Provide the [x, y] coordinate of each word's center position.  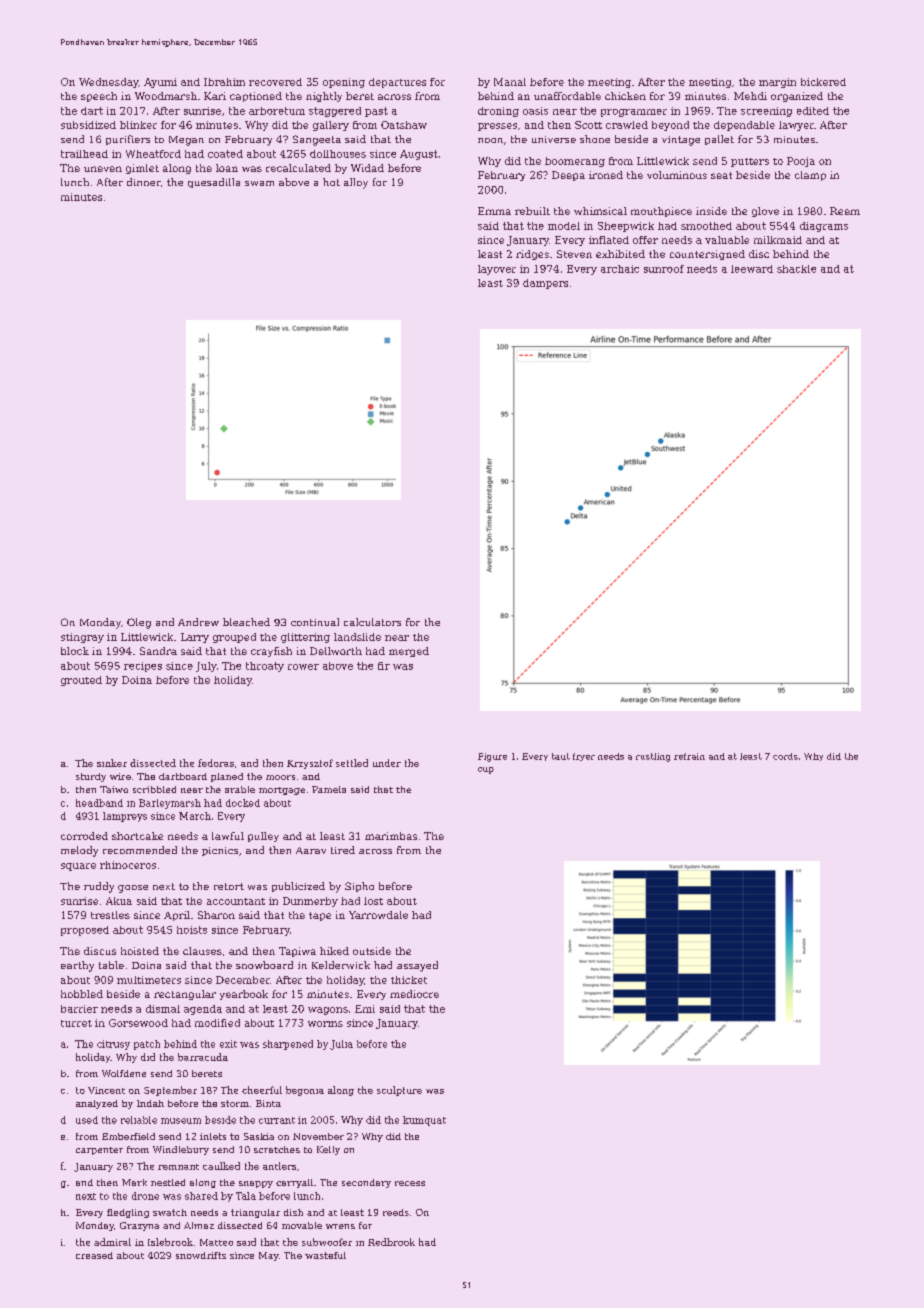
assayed [417, 966]
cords [785, 756]
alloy [356, 183]
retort [229, 886]
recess [410, 1183]
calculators [372, 622]
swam [259, 183]
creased [94, 1255]
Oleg [139, 623]
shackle [796, 269]
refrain [689, 756]
